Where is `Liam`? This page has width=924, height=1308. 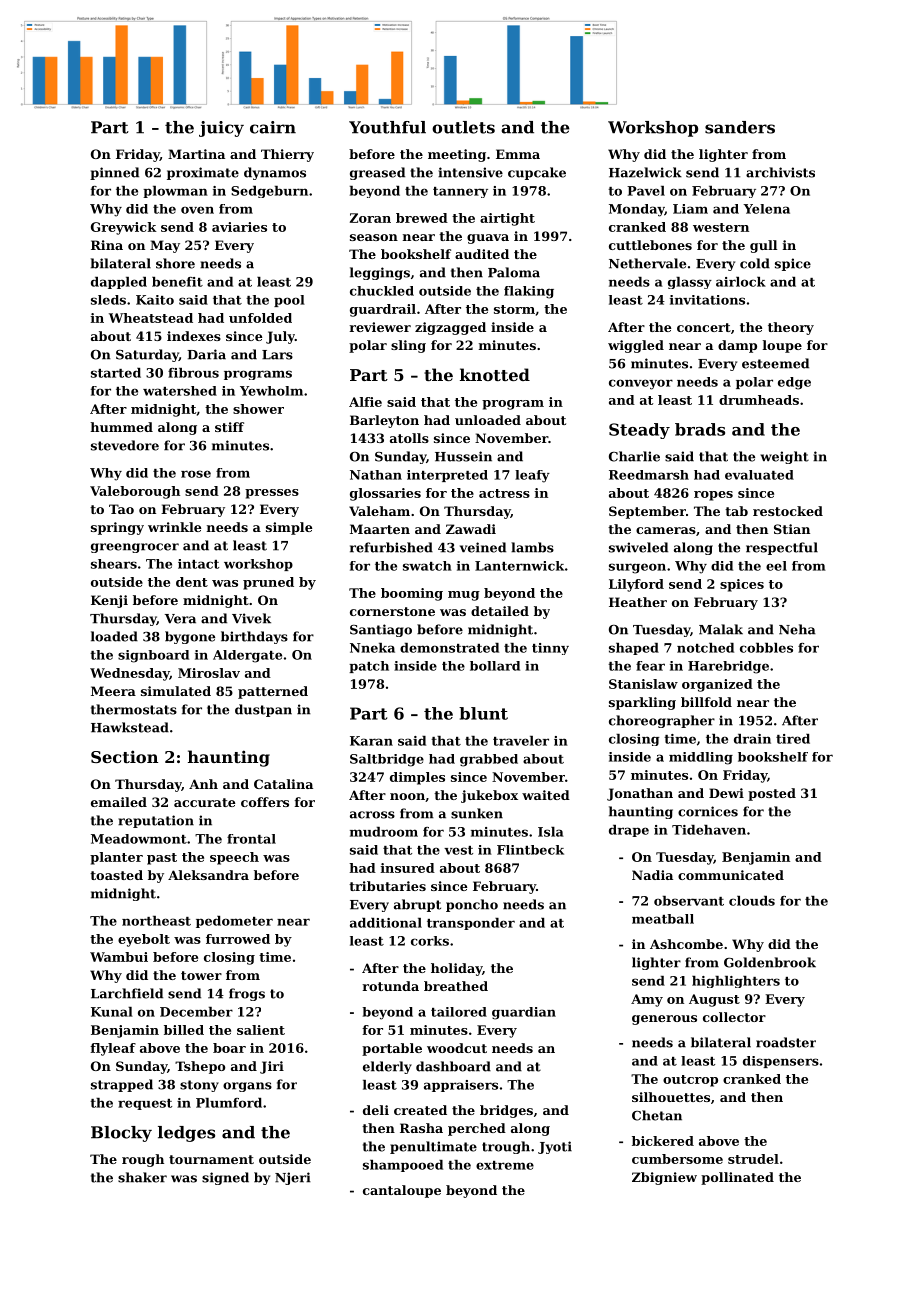 Liam is located at coordinates (690, 209).
